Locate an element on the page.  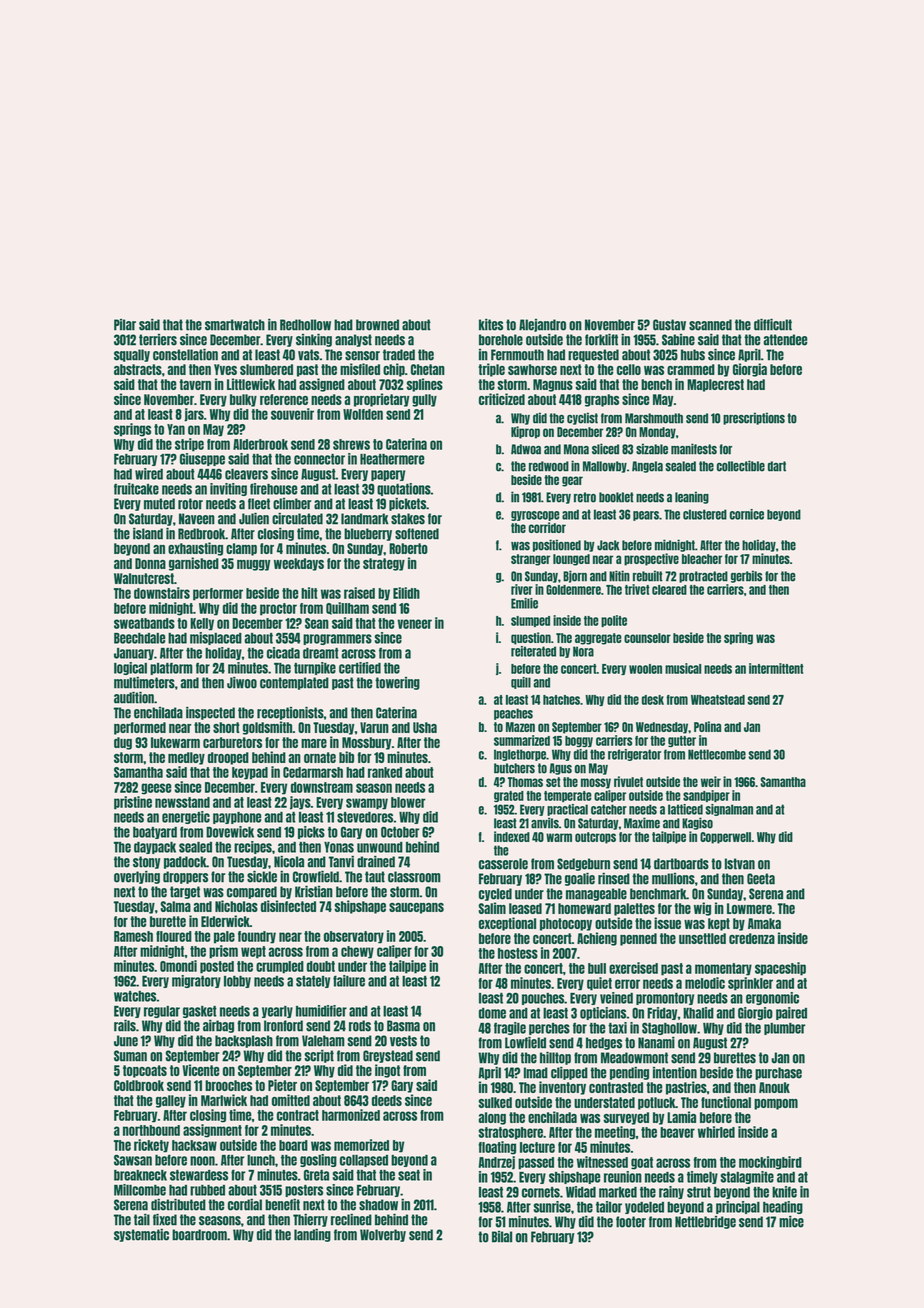
kites is located at coordinates (491, 325).
